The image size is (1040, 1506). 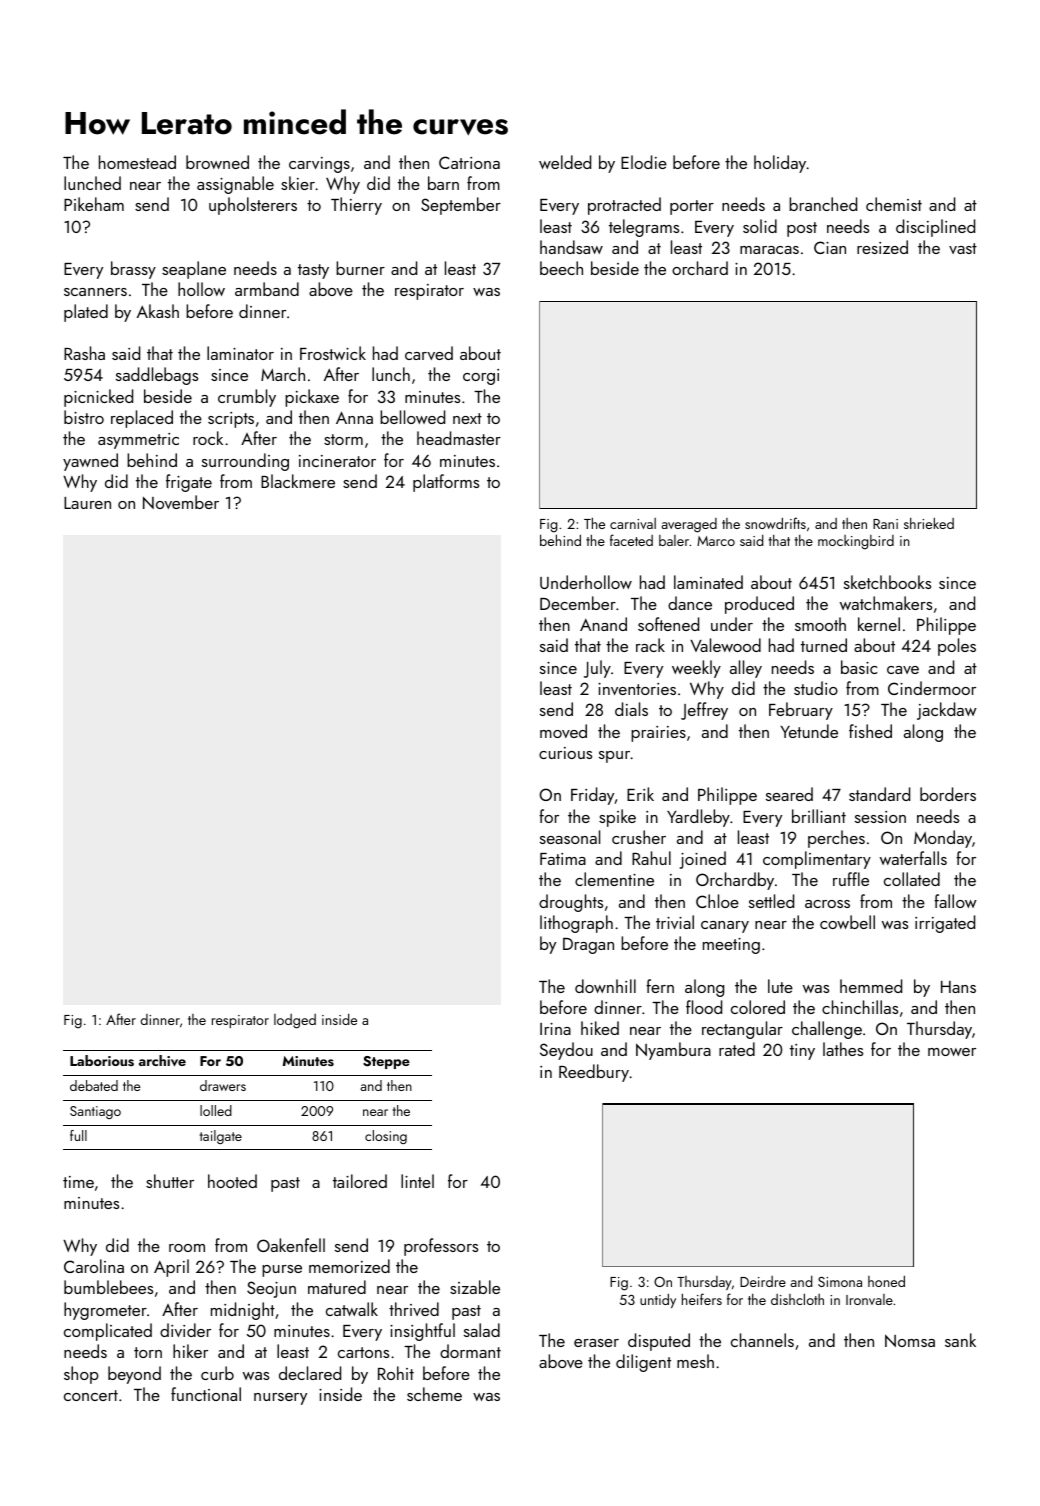 I want to click on Dragan, so click(x=588, y=946).
